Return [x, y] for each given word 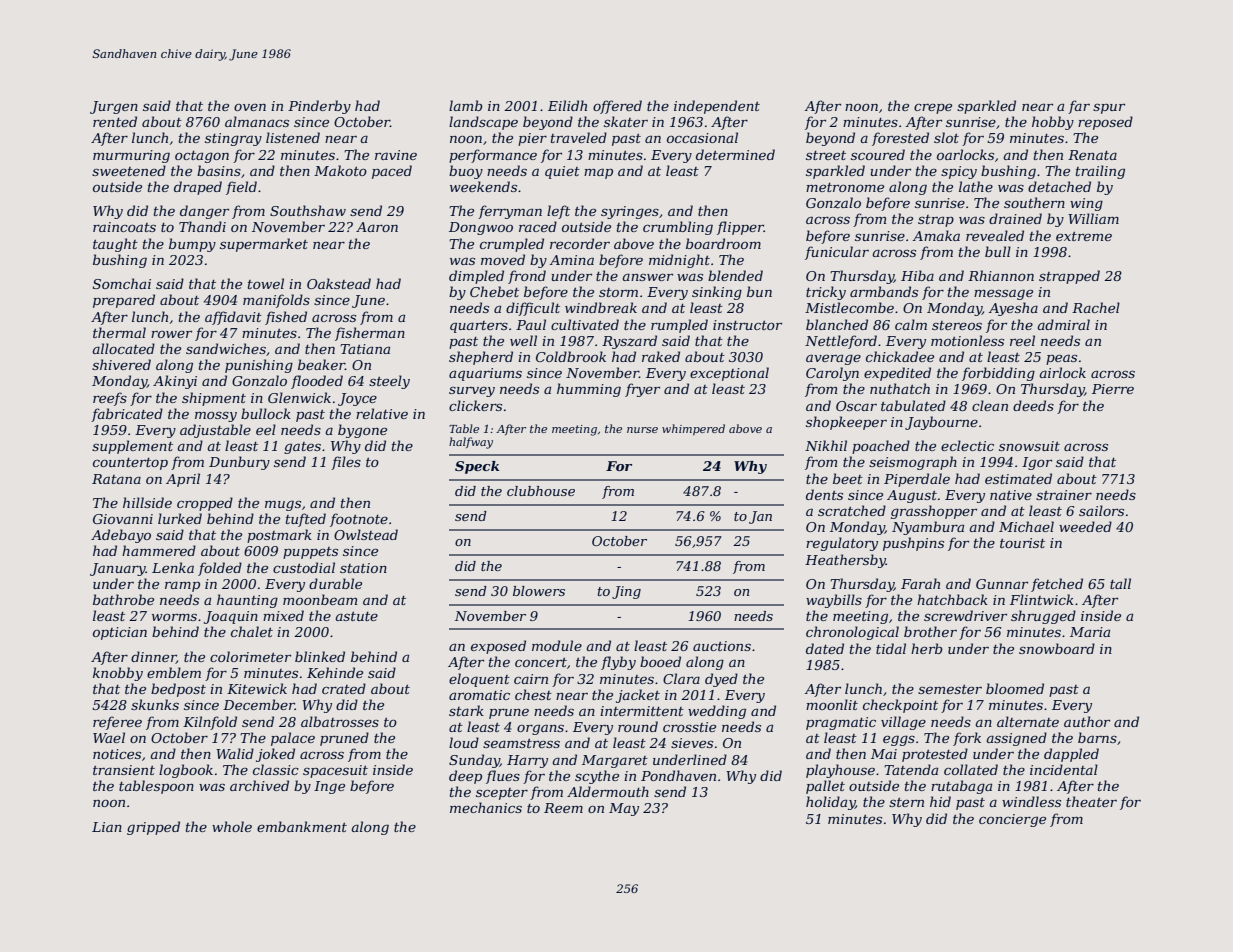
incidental [1064, 769]
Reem [563, 808]
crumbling [678, 228]
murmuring [131, 156]
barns [1097, 737]
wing [1086, 204]
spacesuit [335, 771]
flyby [618, 663]
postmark [279, 536]
